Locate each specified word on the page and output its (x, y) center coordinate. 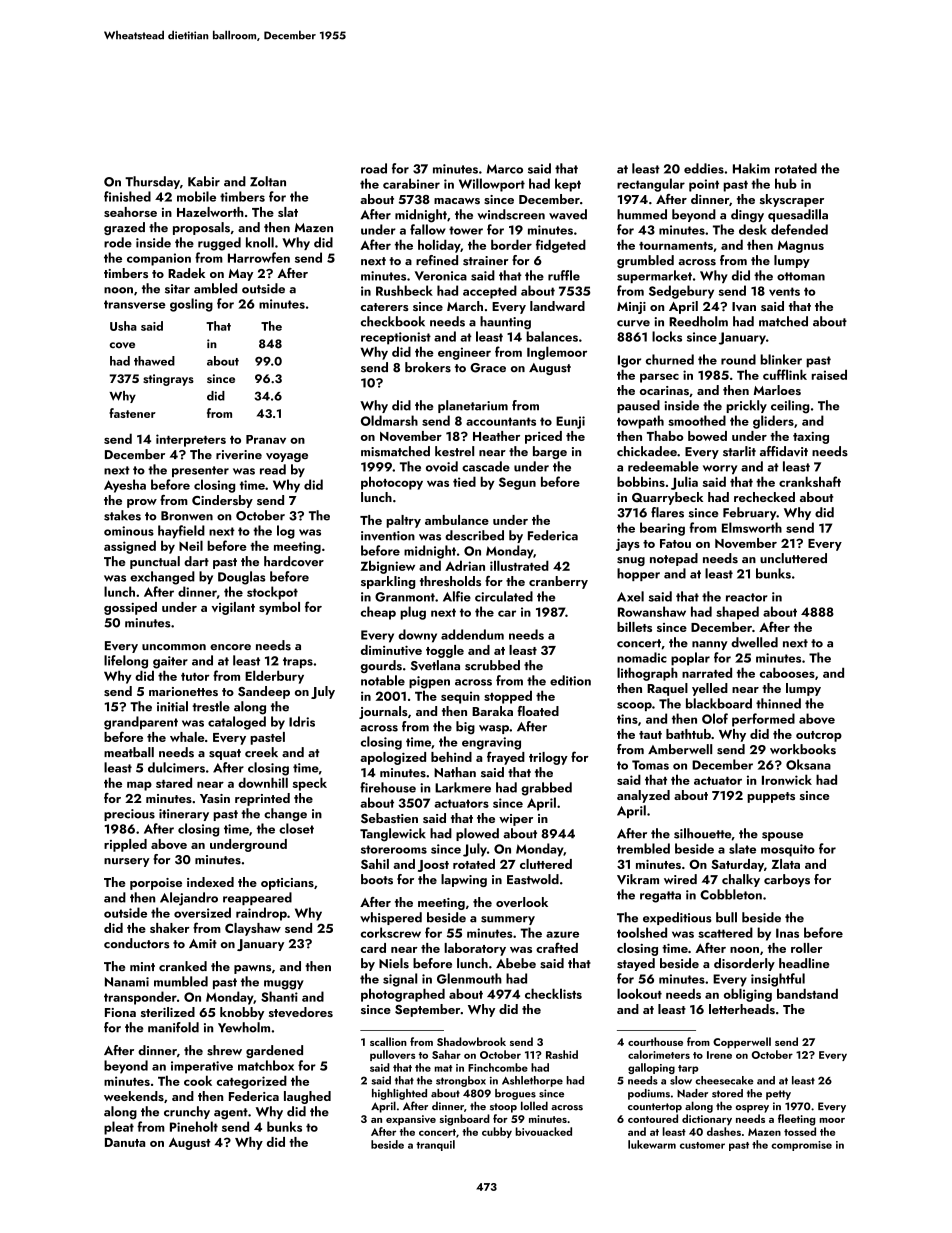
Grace (488, 368)
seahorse (130, 212)
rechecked (764, 497)
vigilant (233, 608)
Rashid (562, 1054)
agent (231, 1114)
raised (829, 374)
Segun (517, 483)
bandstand (807, 993)
